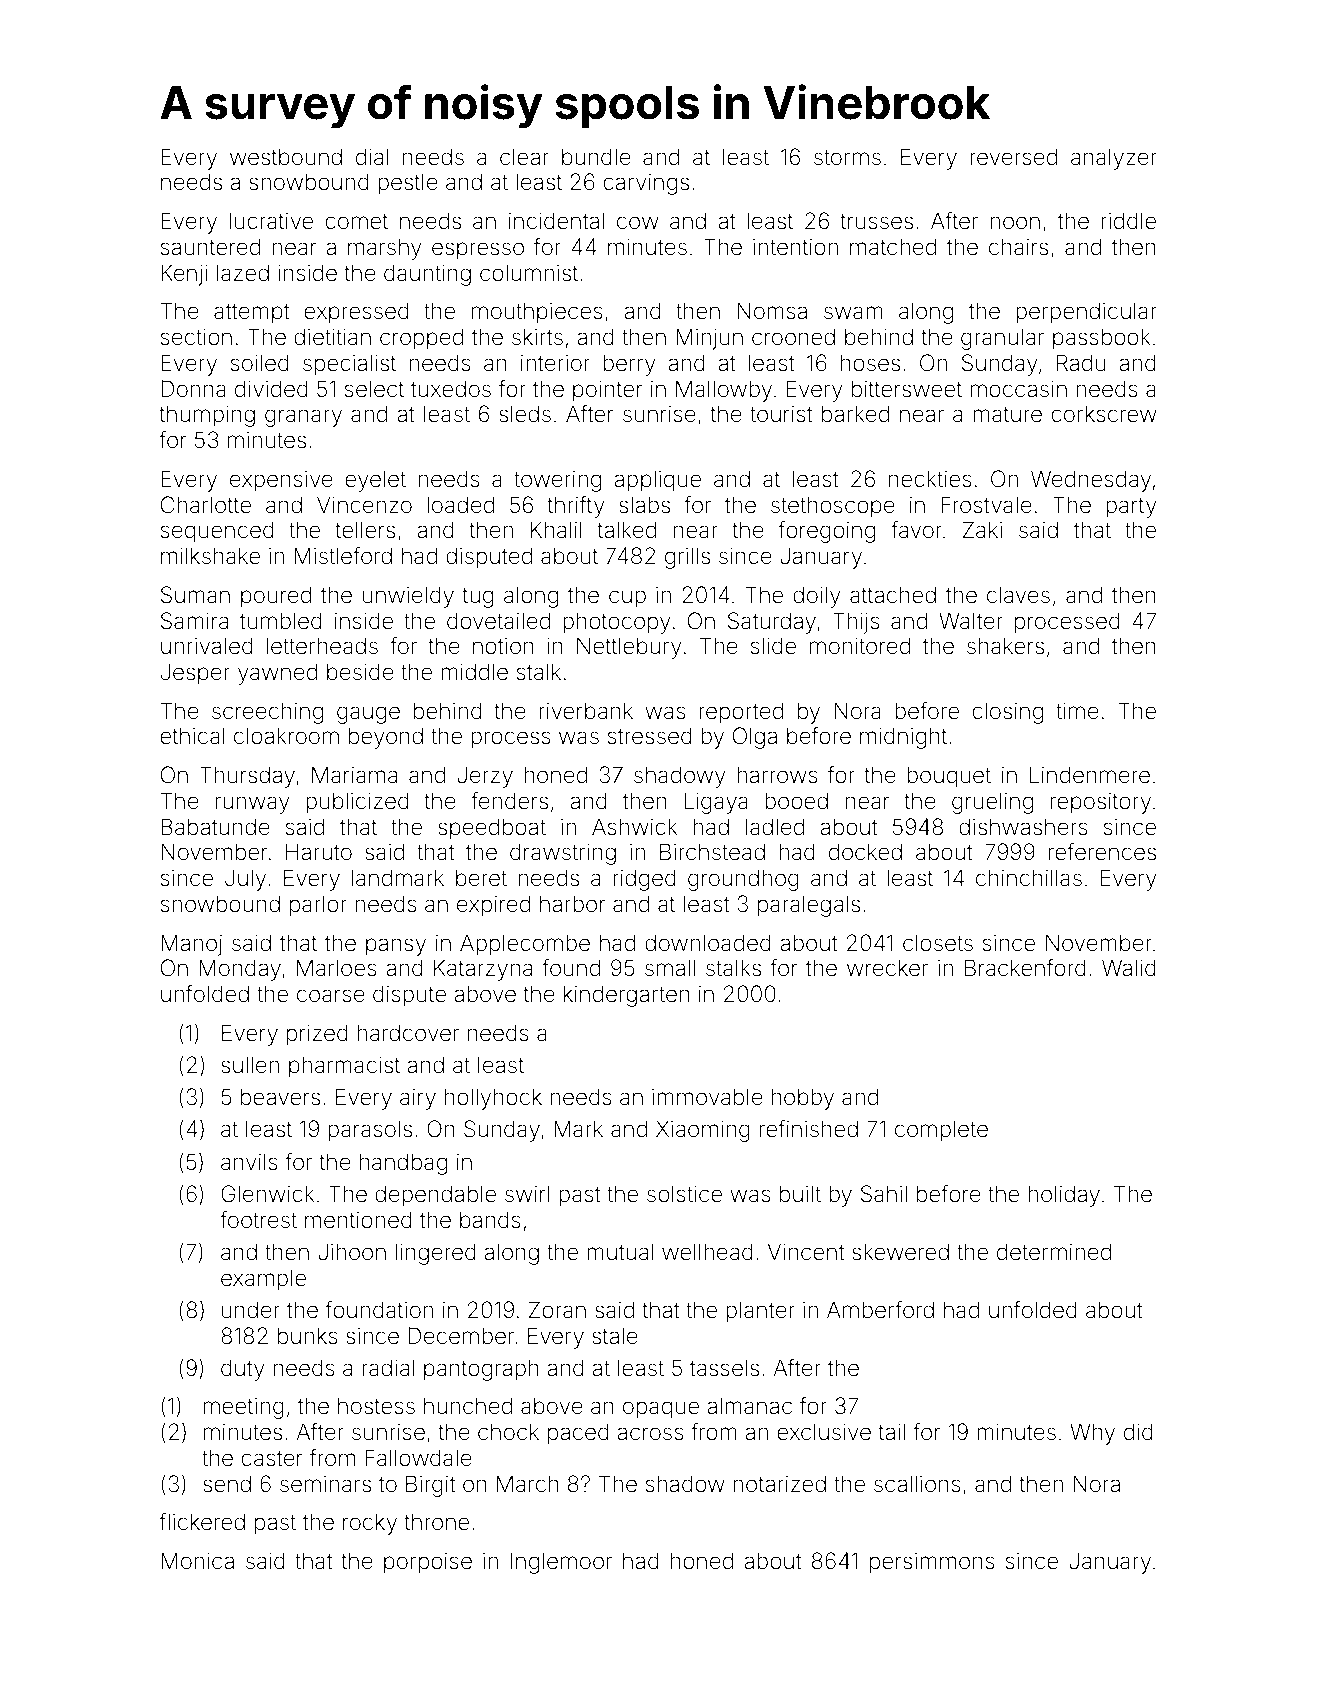 The height and width of the screenshot is (1705, 1317). What do you see at coordinates (596, 157) in the screenshot?
I see `bundle` at bounding box center [596, 157].
